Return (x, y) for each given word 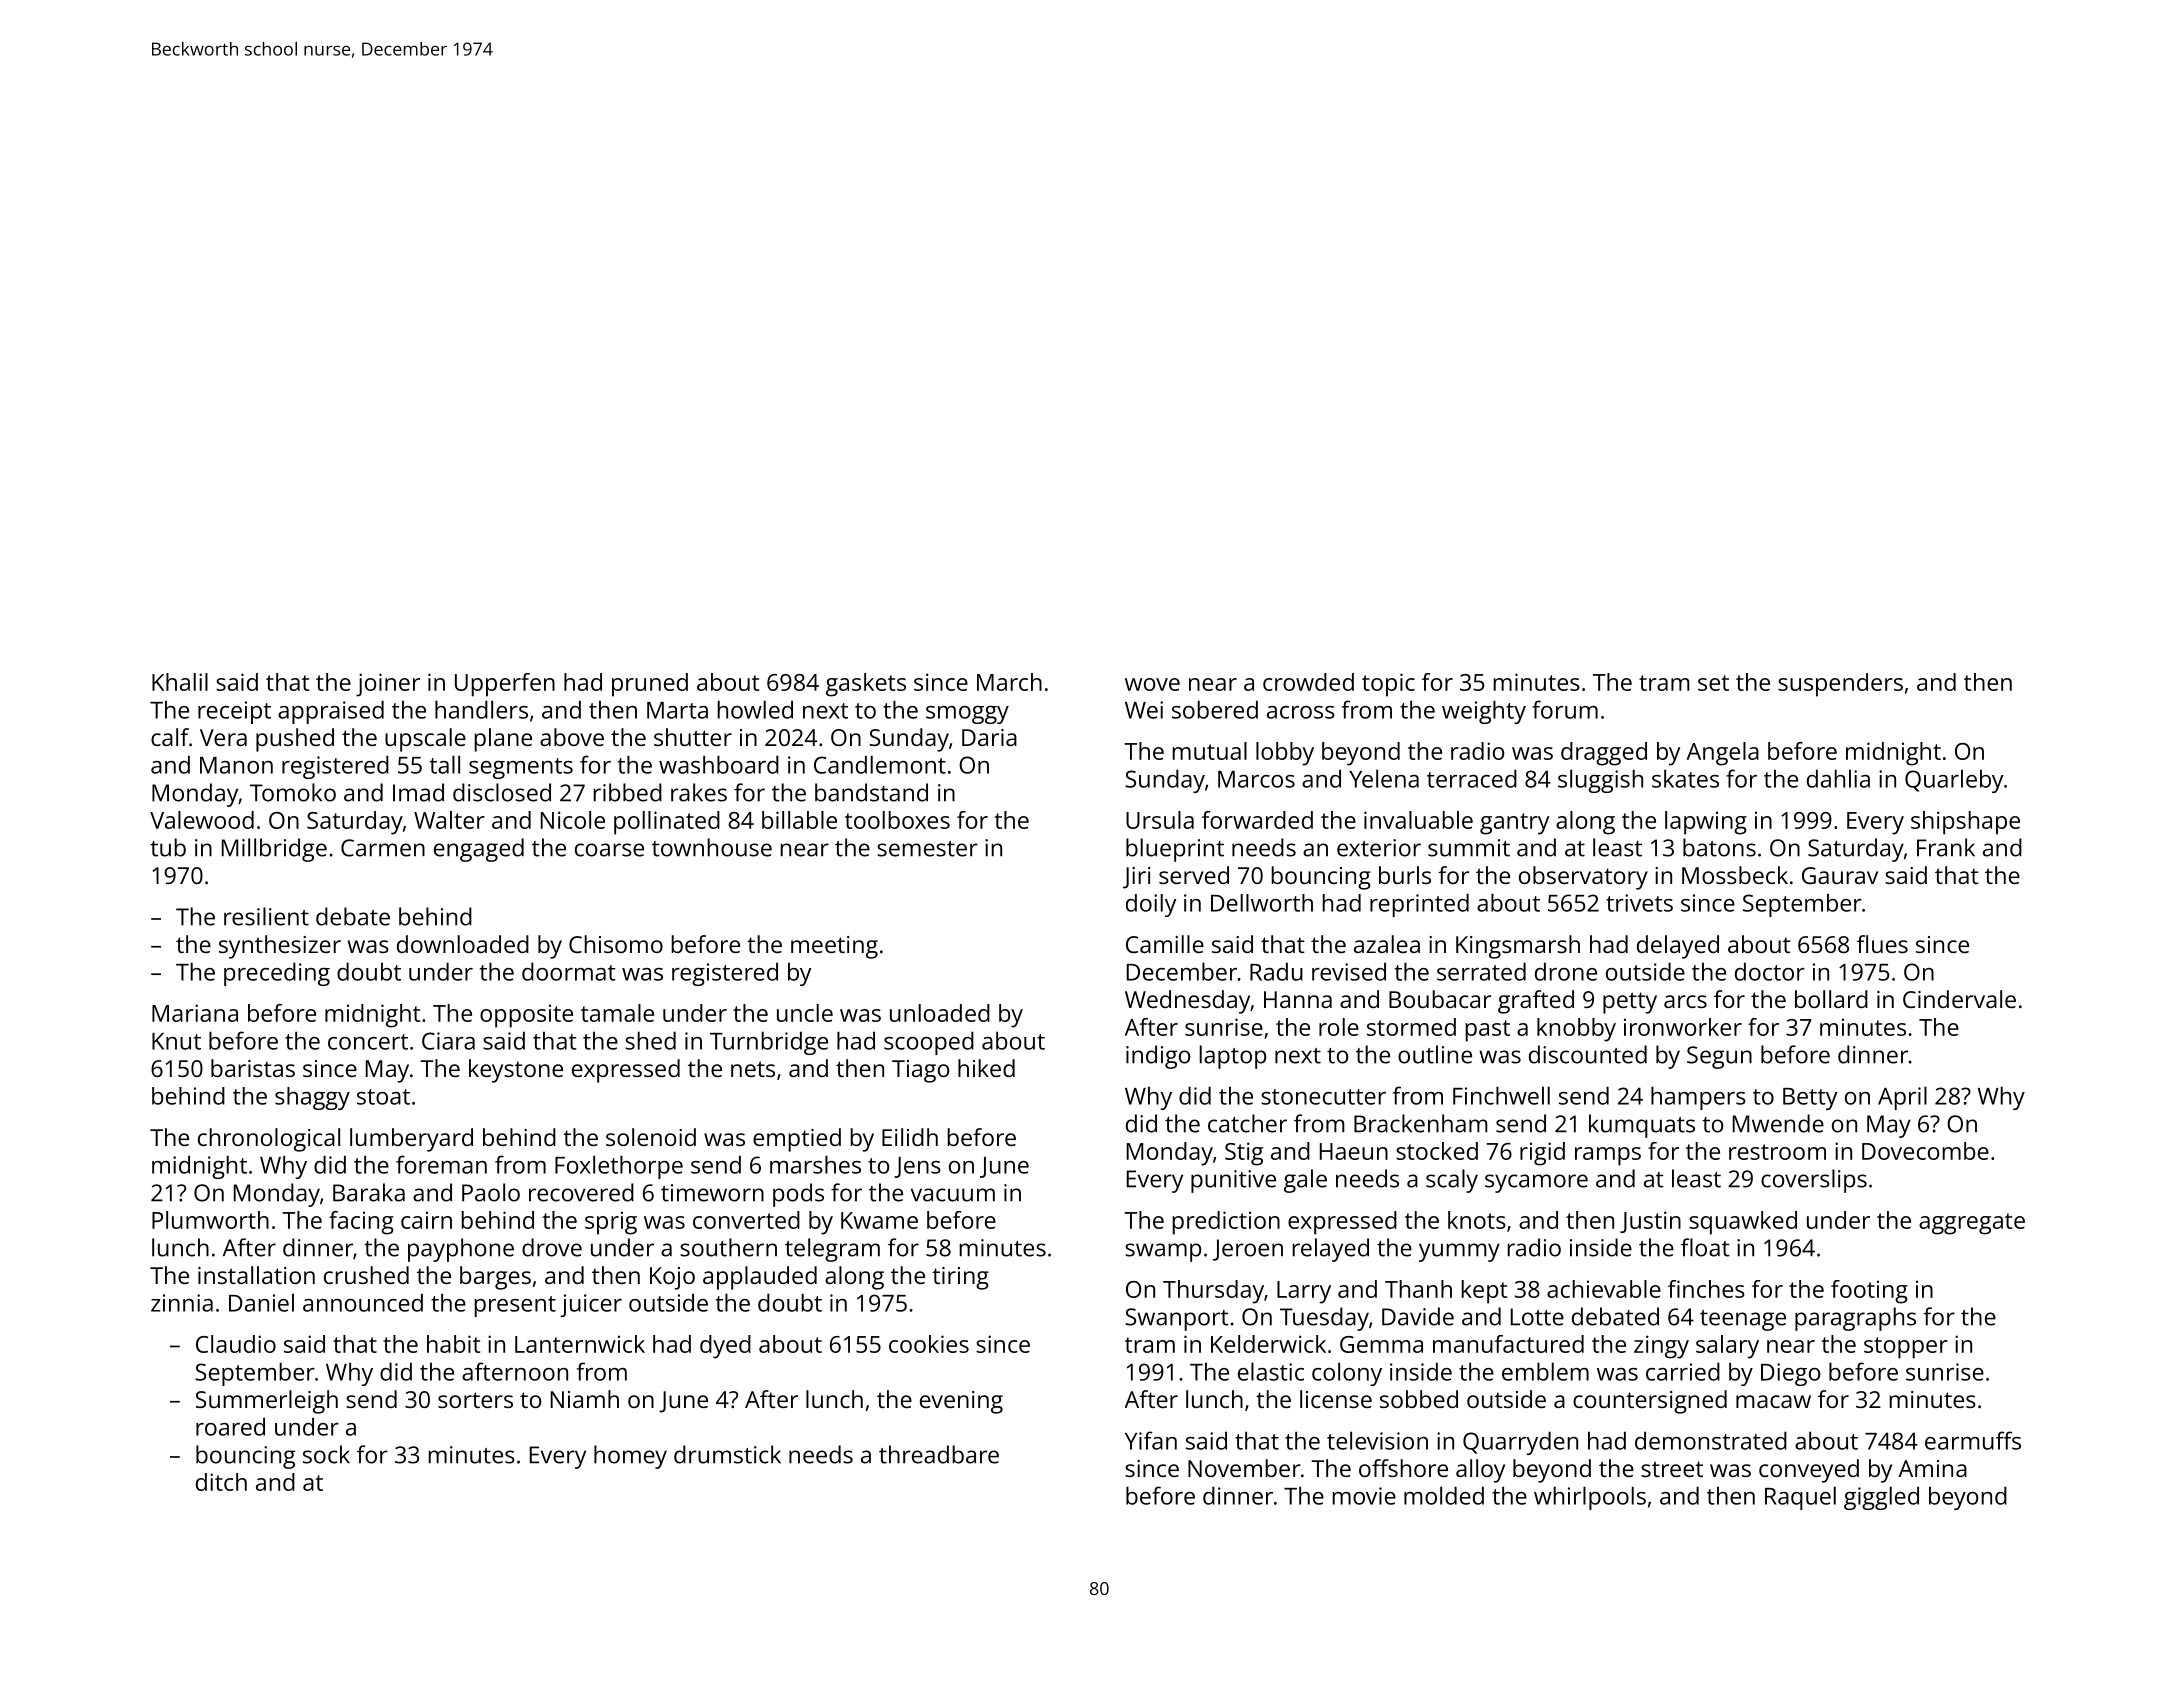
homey (630, 1457)
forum (1565, 709)
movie (1364, 1496)
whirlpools (1590, 1498)
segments (521, 768)
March (1009, 682)
